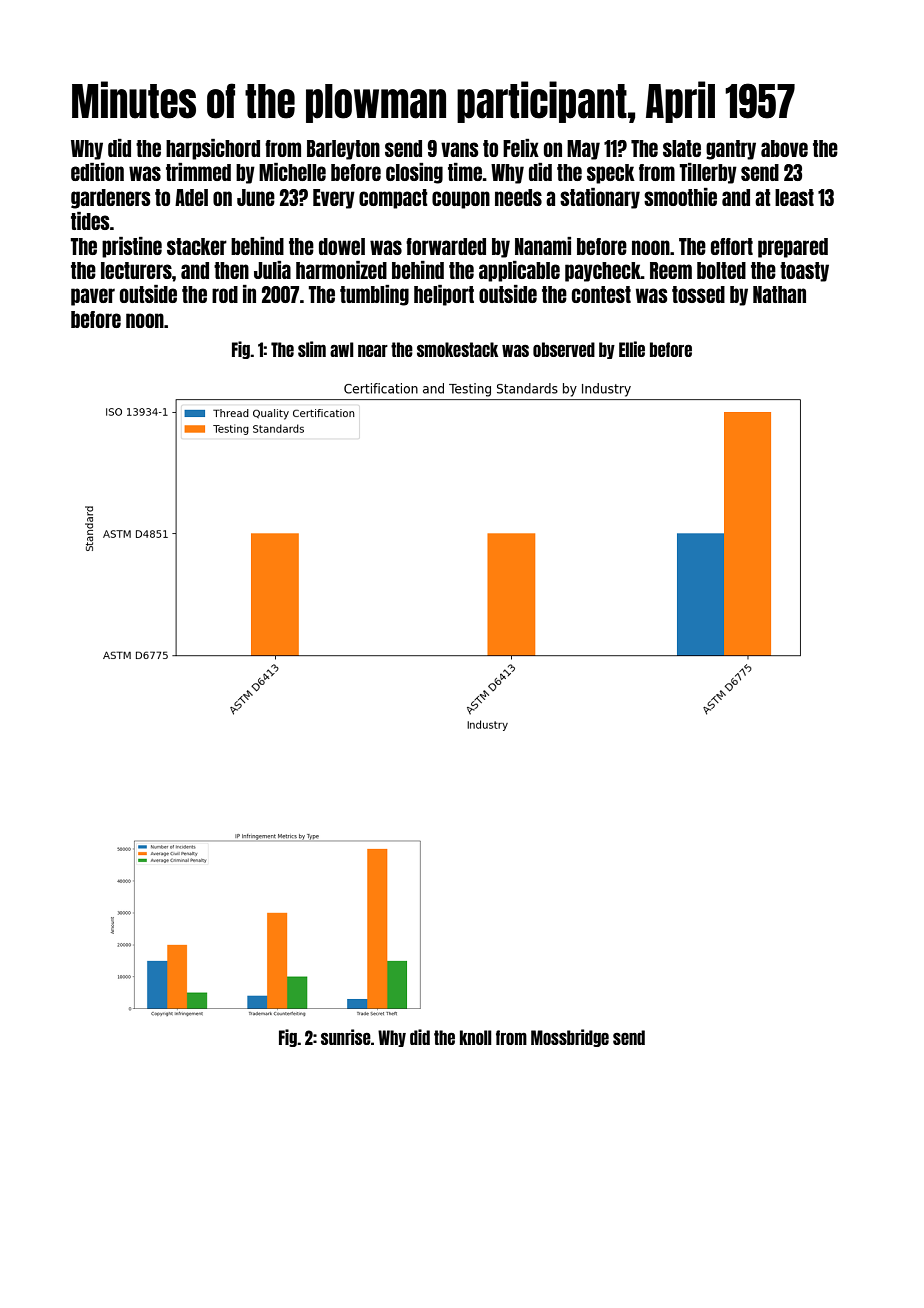 The width and height of the screenshot is (924, 1308). Describe the element at coordinates (564, 349) in the screenshot. I see `observed` at that location.
